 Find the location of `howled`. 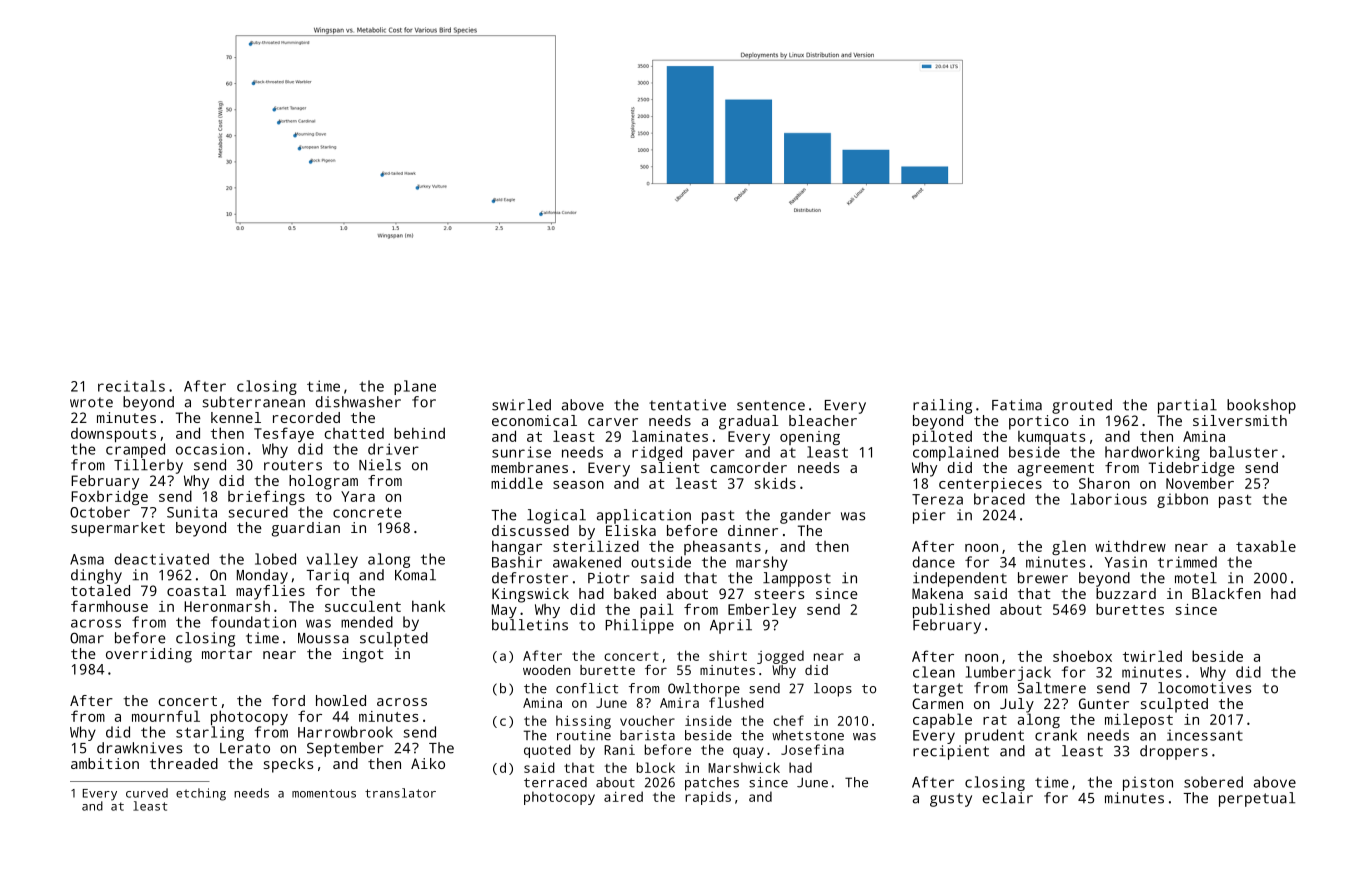

howled is located at coordinates (341, 700).
